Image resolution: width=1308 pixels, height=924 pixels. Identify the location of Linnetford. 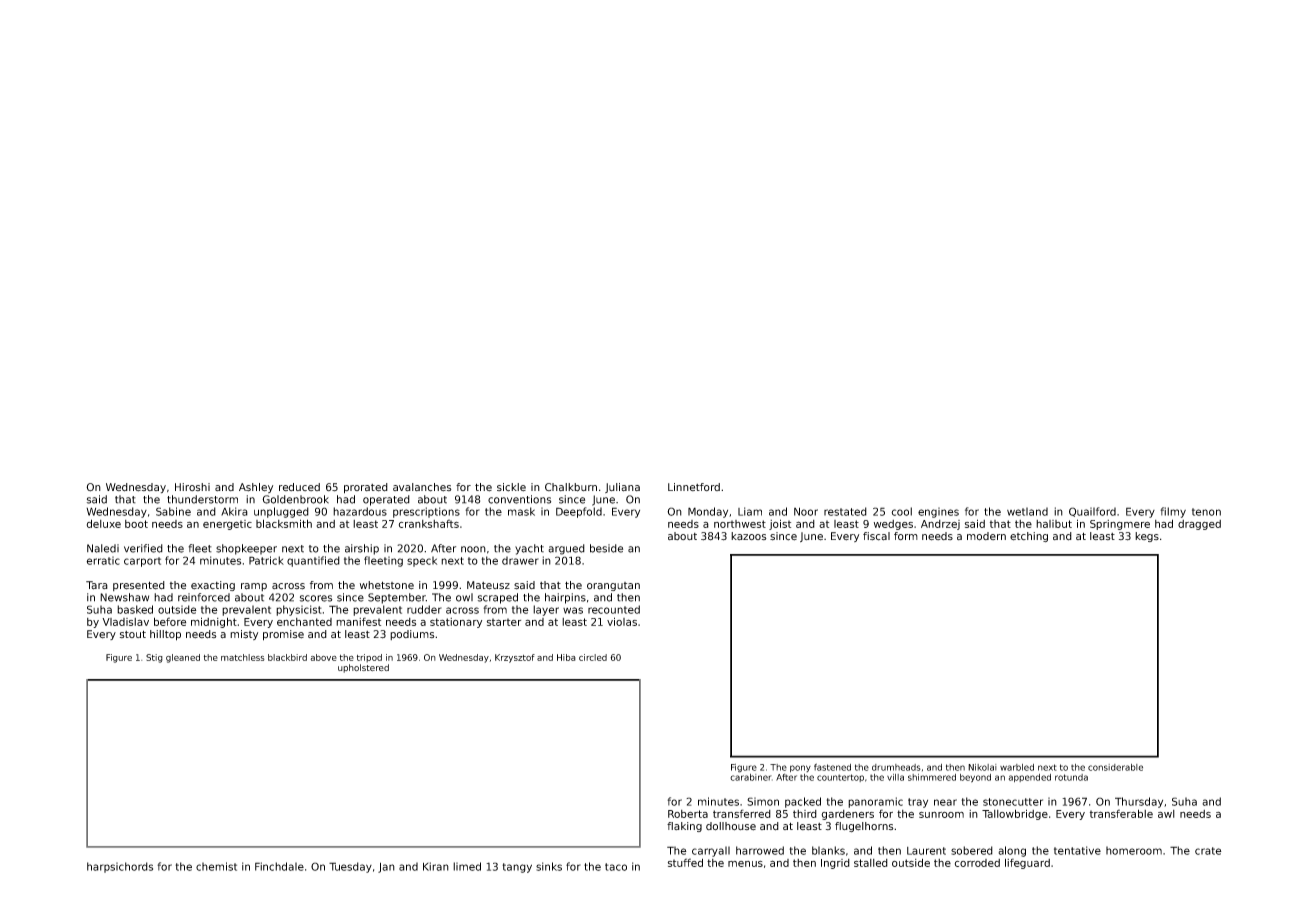
(694, 487).
